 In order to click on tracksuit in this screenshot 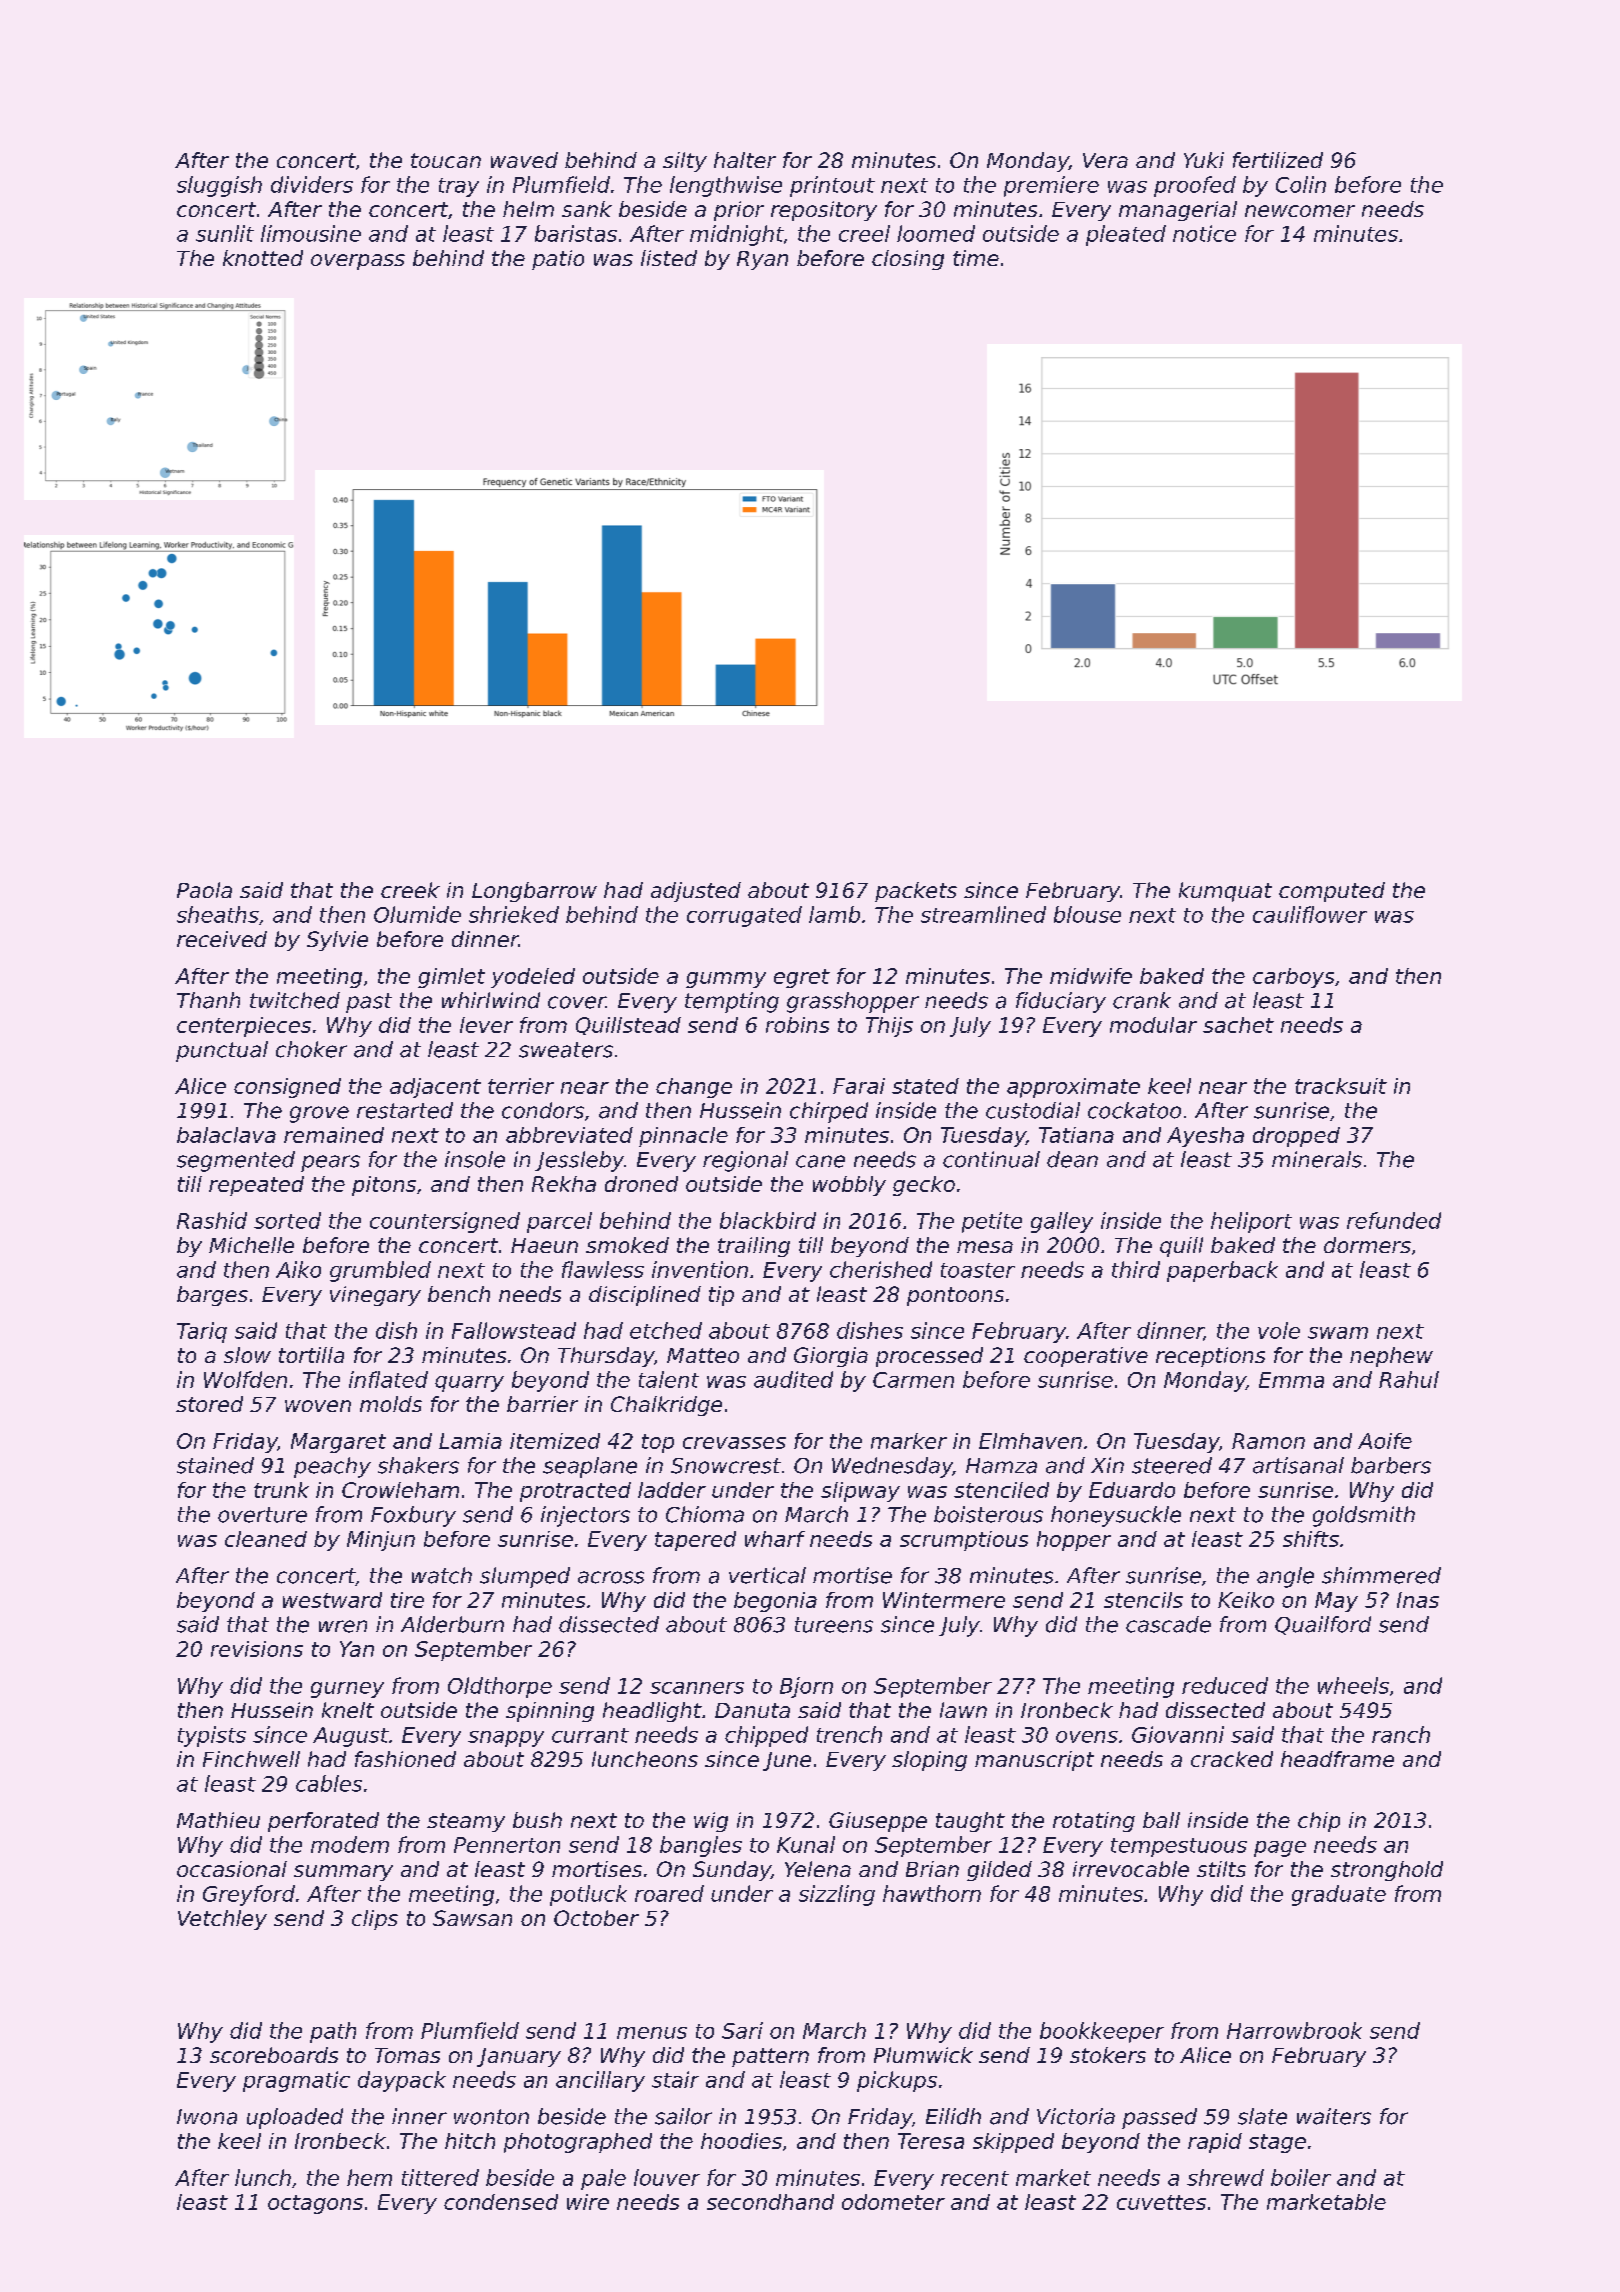, I will do `click(1341, 1086)`.
